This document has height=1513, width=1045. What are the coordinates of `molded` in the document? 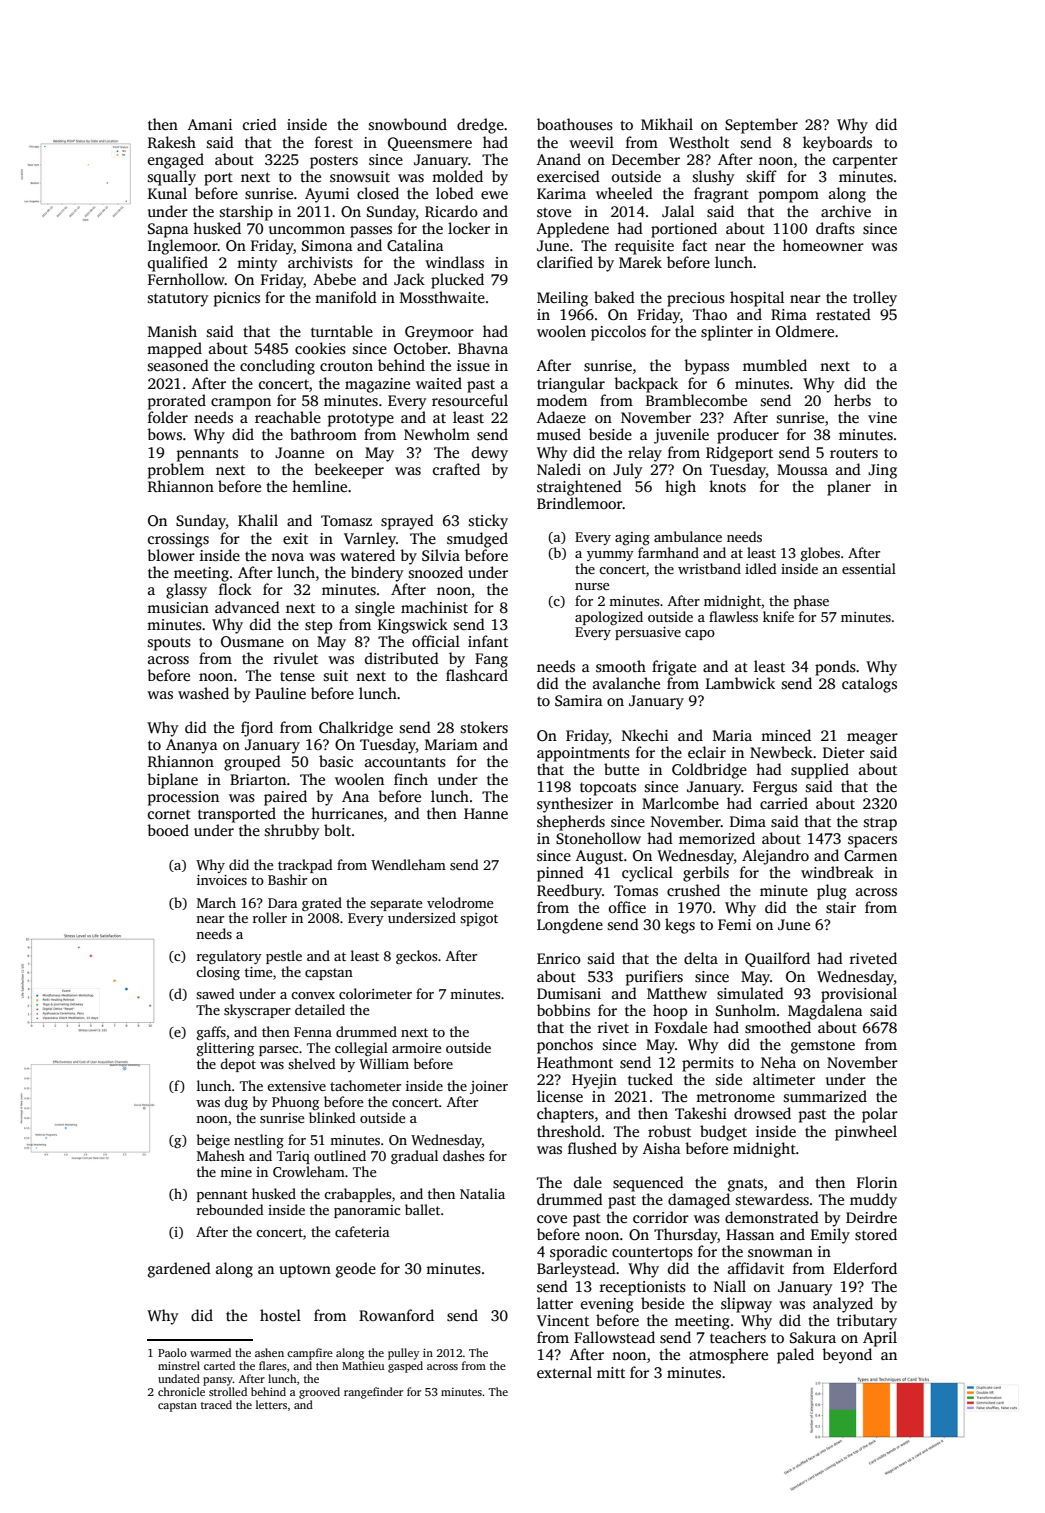 It's located at (457, 176).
